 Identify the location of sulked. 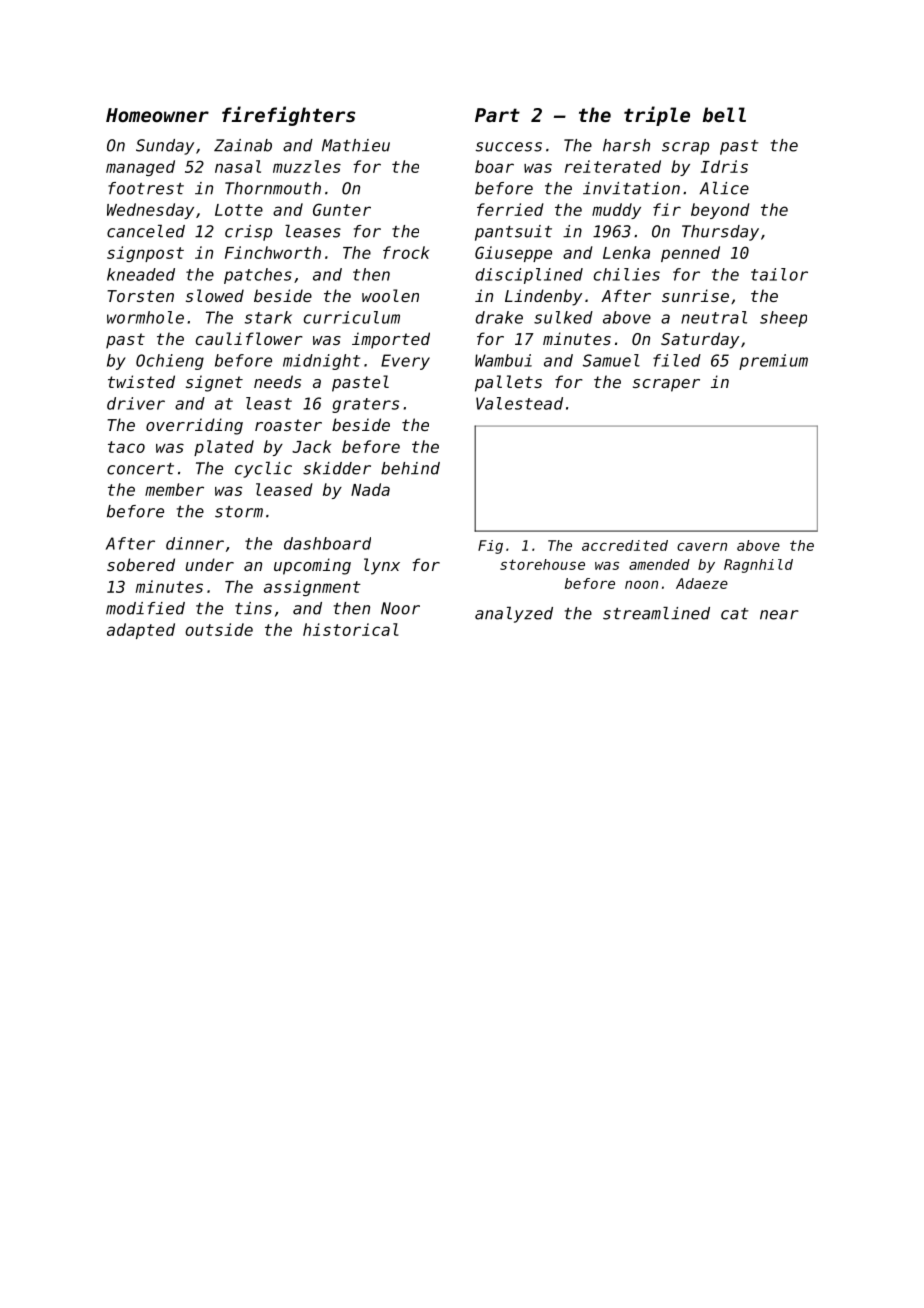
(563, 317).
